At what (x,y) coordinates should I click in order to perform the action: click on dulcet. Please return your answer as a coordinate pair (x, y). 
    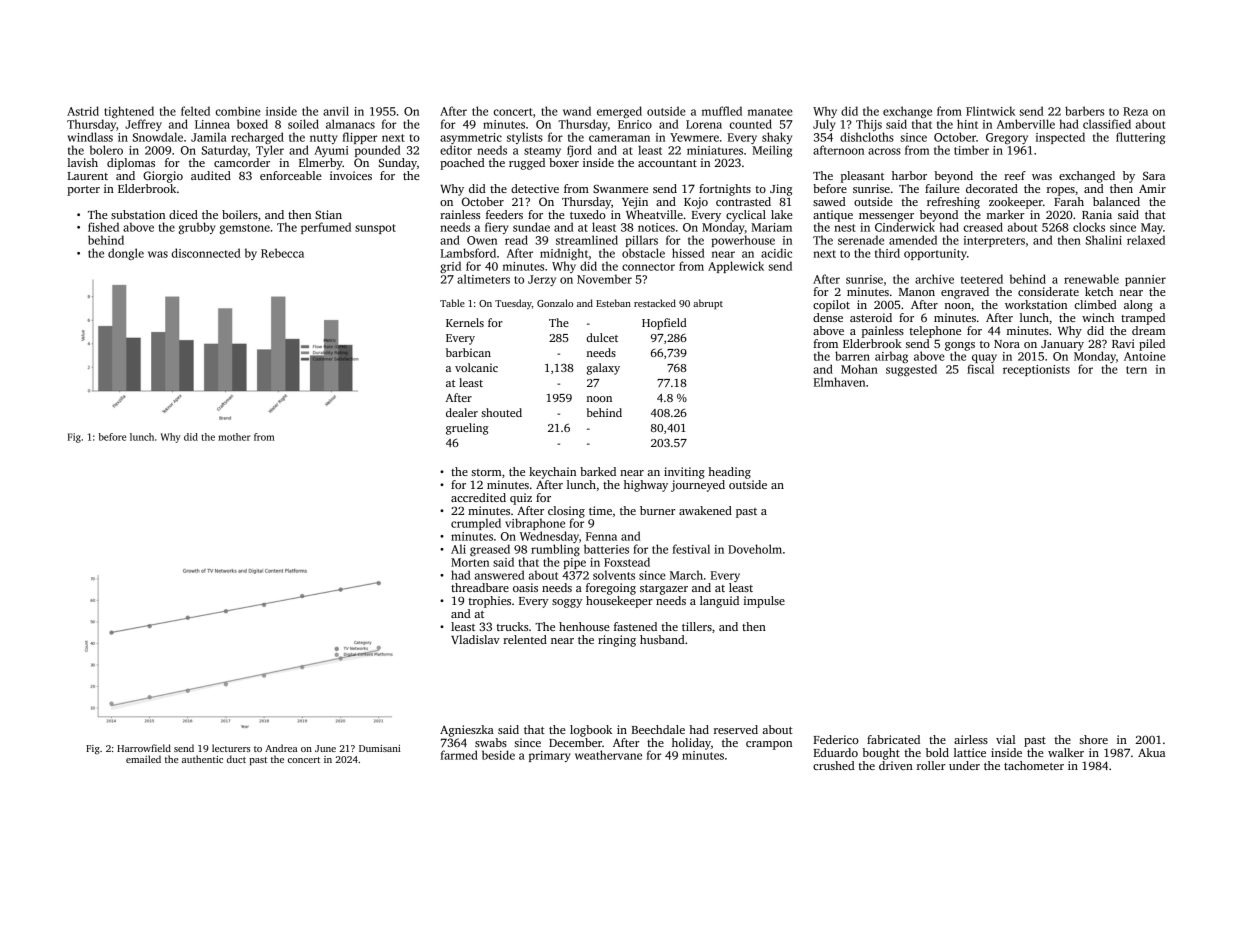
    Looking at the image, I should click on (602, 337).
